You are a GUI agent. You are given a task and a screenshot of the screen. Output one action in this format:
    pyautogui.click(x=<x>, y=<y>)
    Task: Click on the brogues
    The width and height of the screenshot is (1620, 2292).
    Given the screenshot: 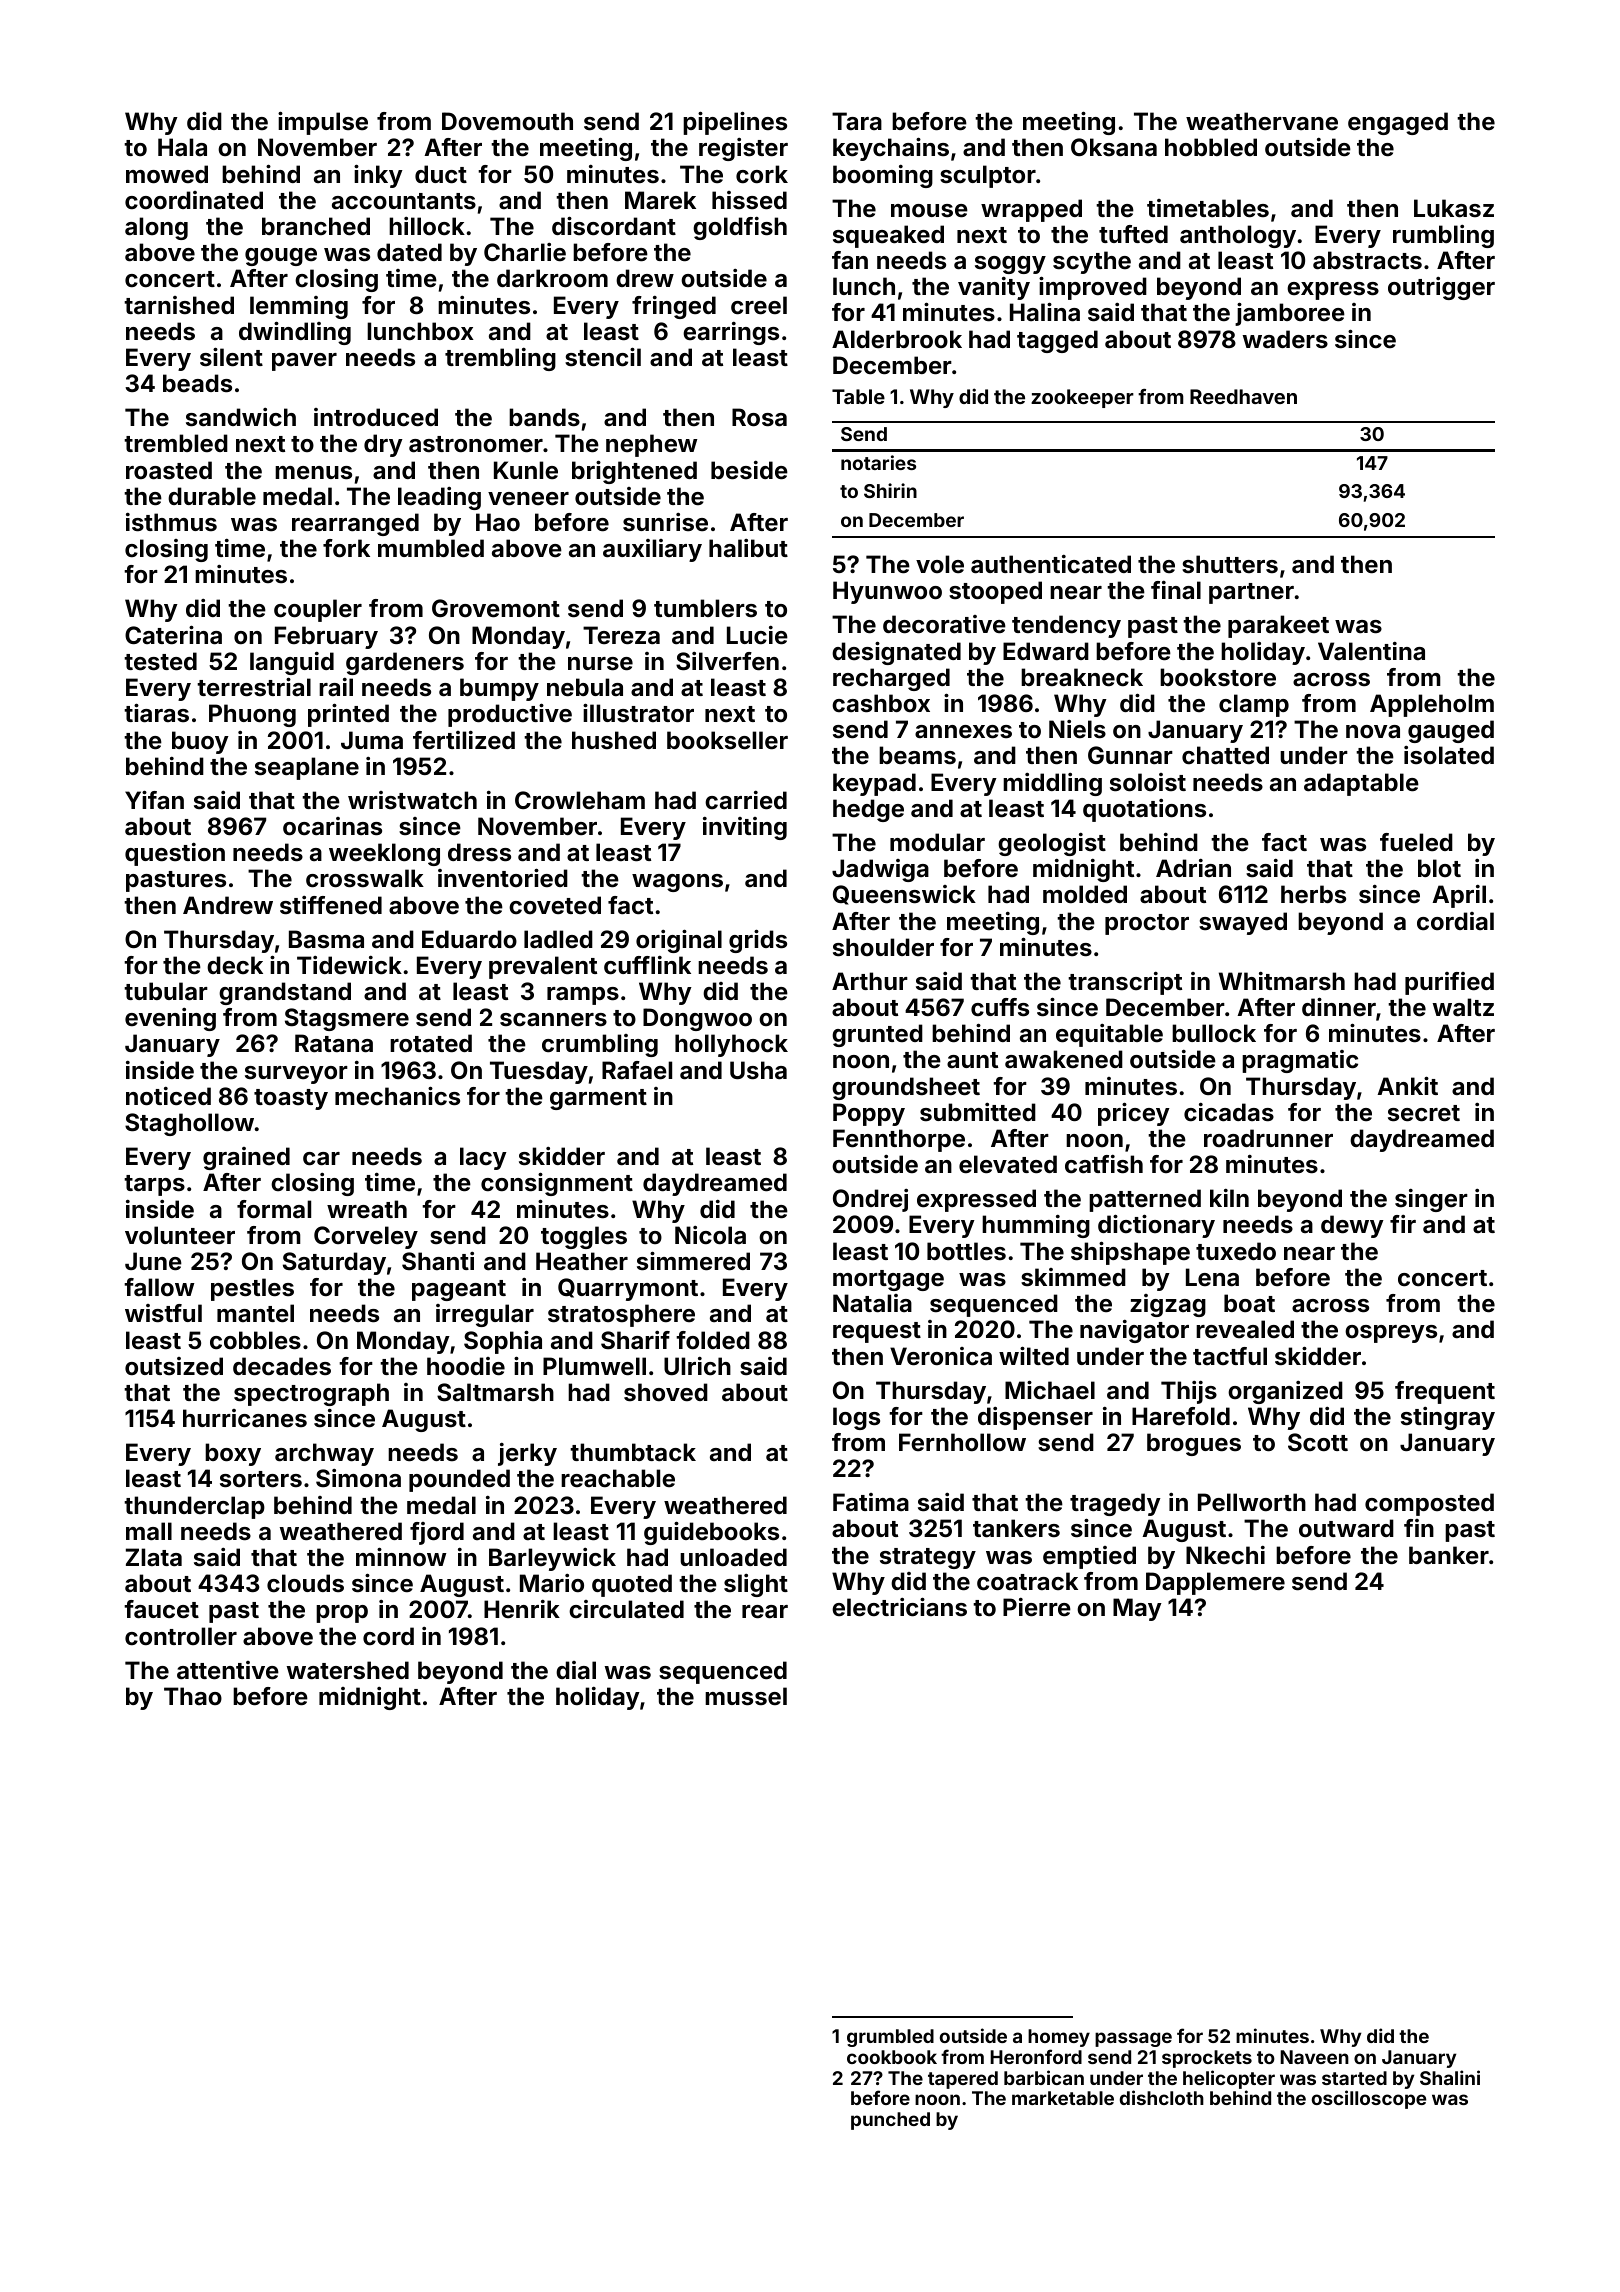 What is the action you would take?
    pyautogui.click(x=1194, y=1444)
